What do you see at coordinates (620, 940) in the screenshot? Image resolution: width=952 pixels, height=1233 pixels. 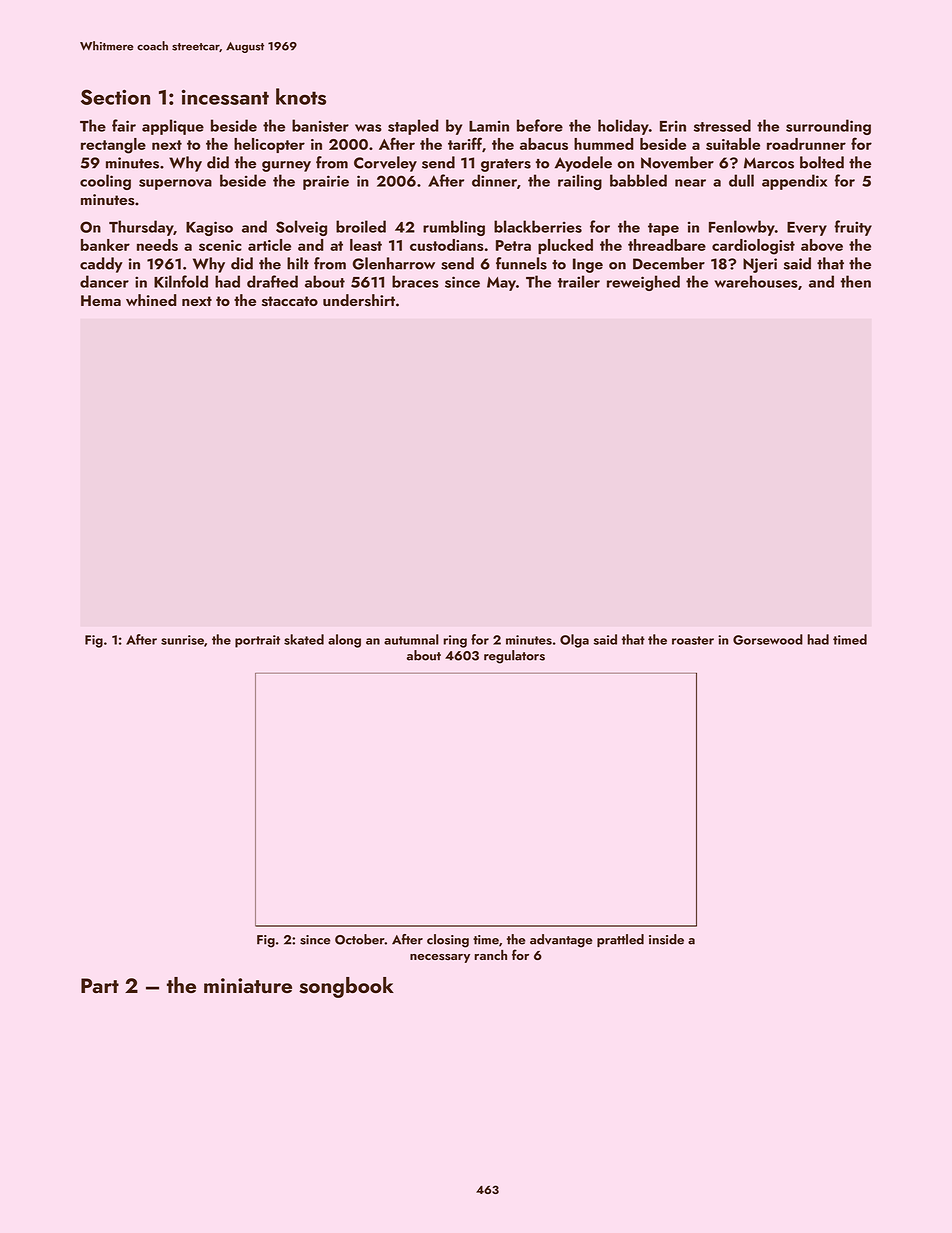 I see `prattled` at bounding box center [620, 940].
